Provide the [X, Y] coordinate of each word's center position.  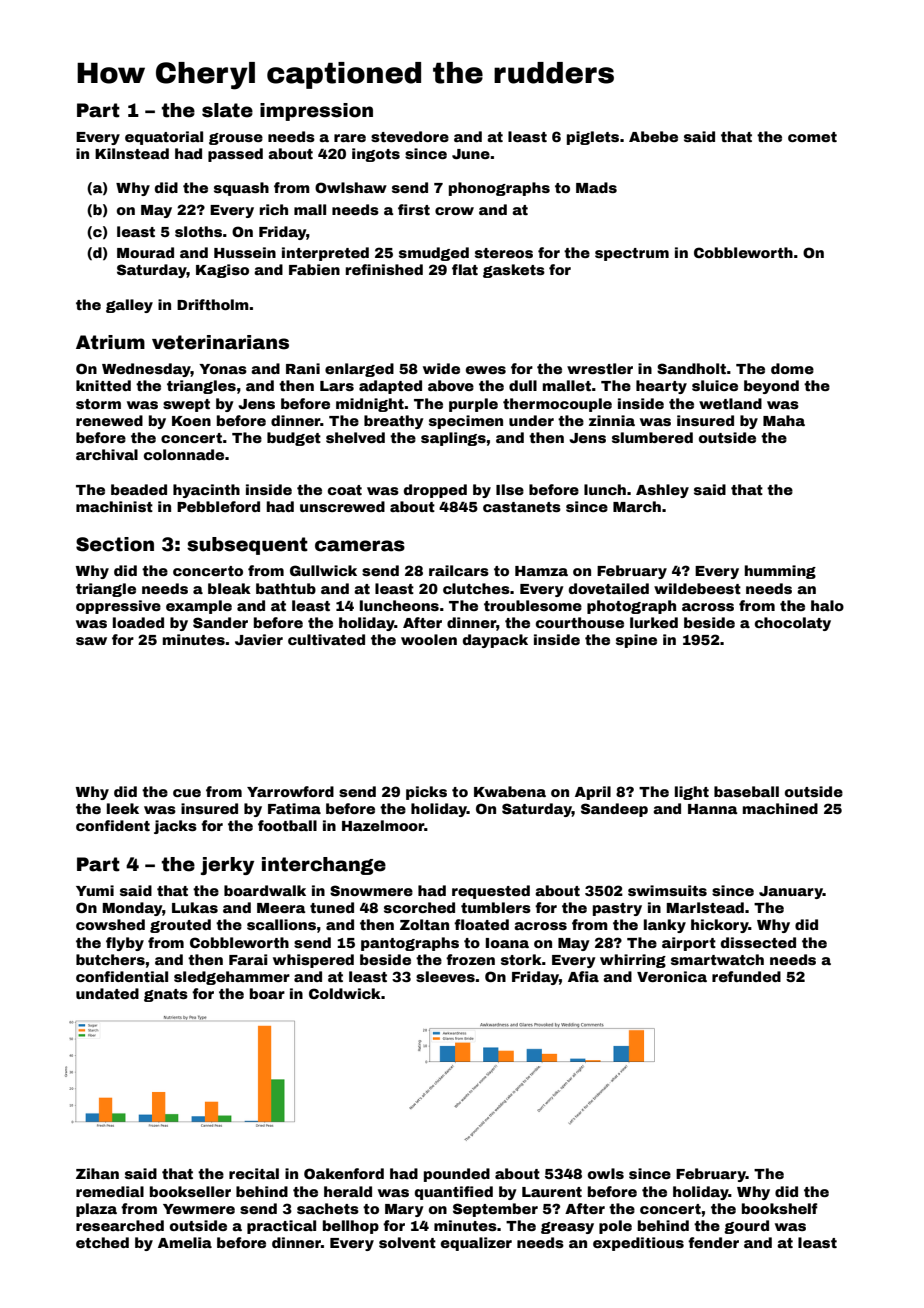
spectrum [632, 254]
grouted [180, 926]
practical [281, 1227]
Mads [596, 187]
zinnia [612, 420]
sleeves [445, 976]
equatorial [164, 138]
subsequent [247, 546]
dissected [758, 942]
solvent [407, 1242]
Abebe [653, 136]
